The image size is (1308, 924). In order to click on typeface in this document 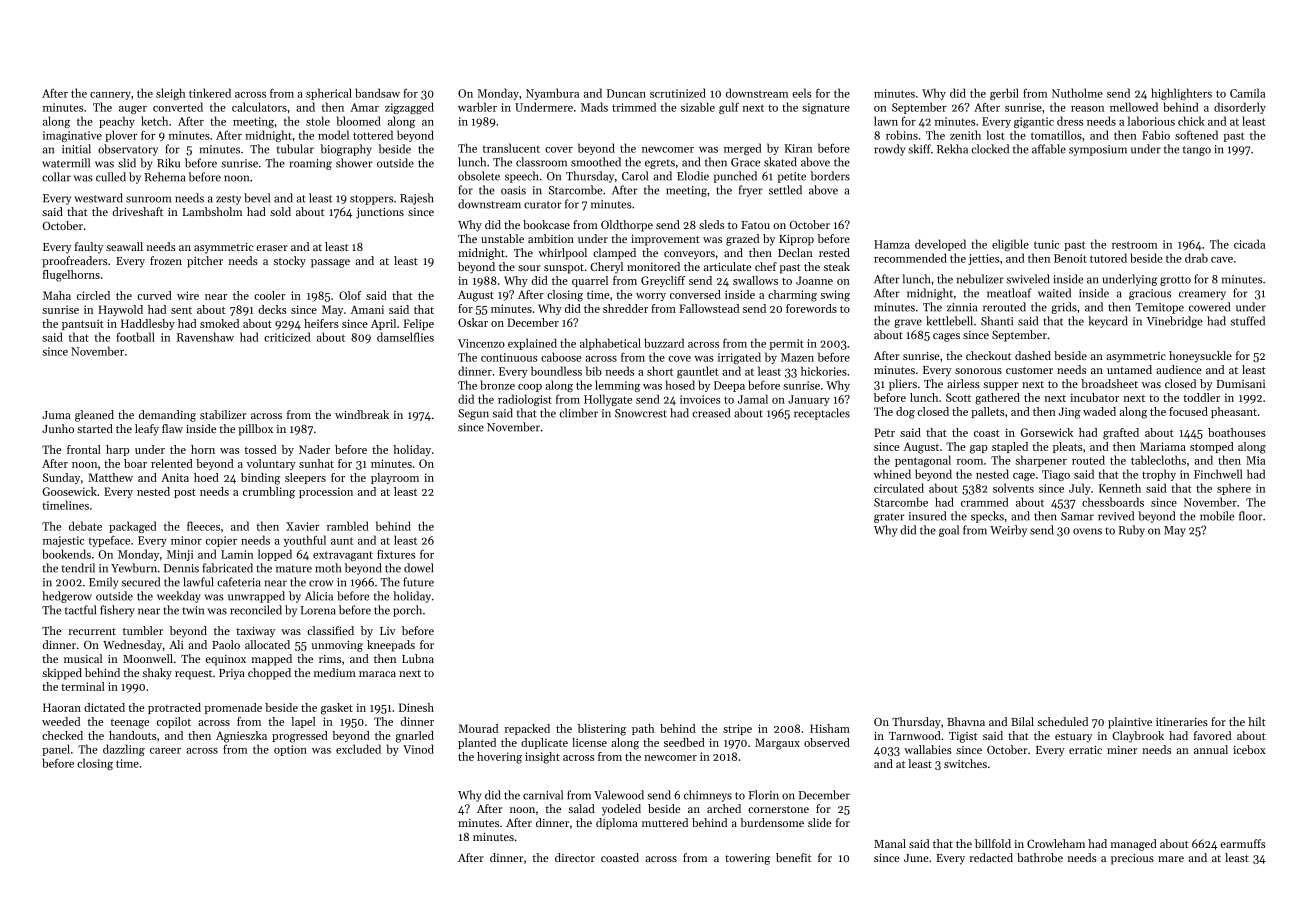, I will do `click(109, 541)`.
